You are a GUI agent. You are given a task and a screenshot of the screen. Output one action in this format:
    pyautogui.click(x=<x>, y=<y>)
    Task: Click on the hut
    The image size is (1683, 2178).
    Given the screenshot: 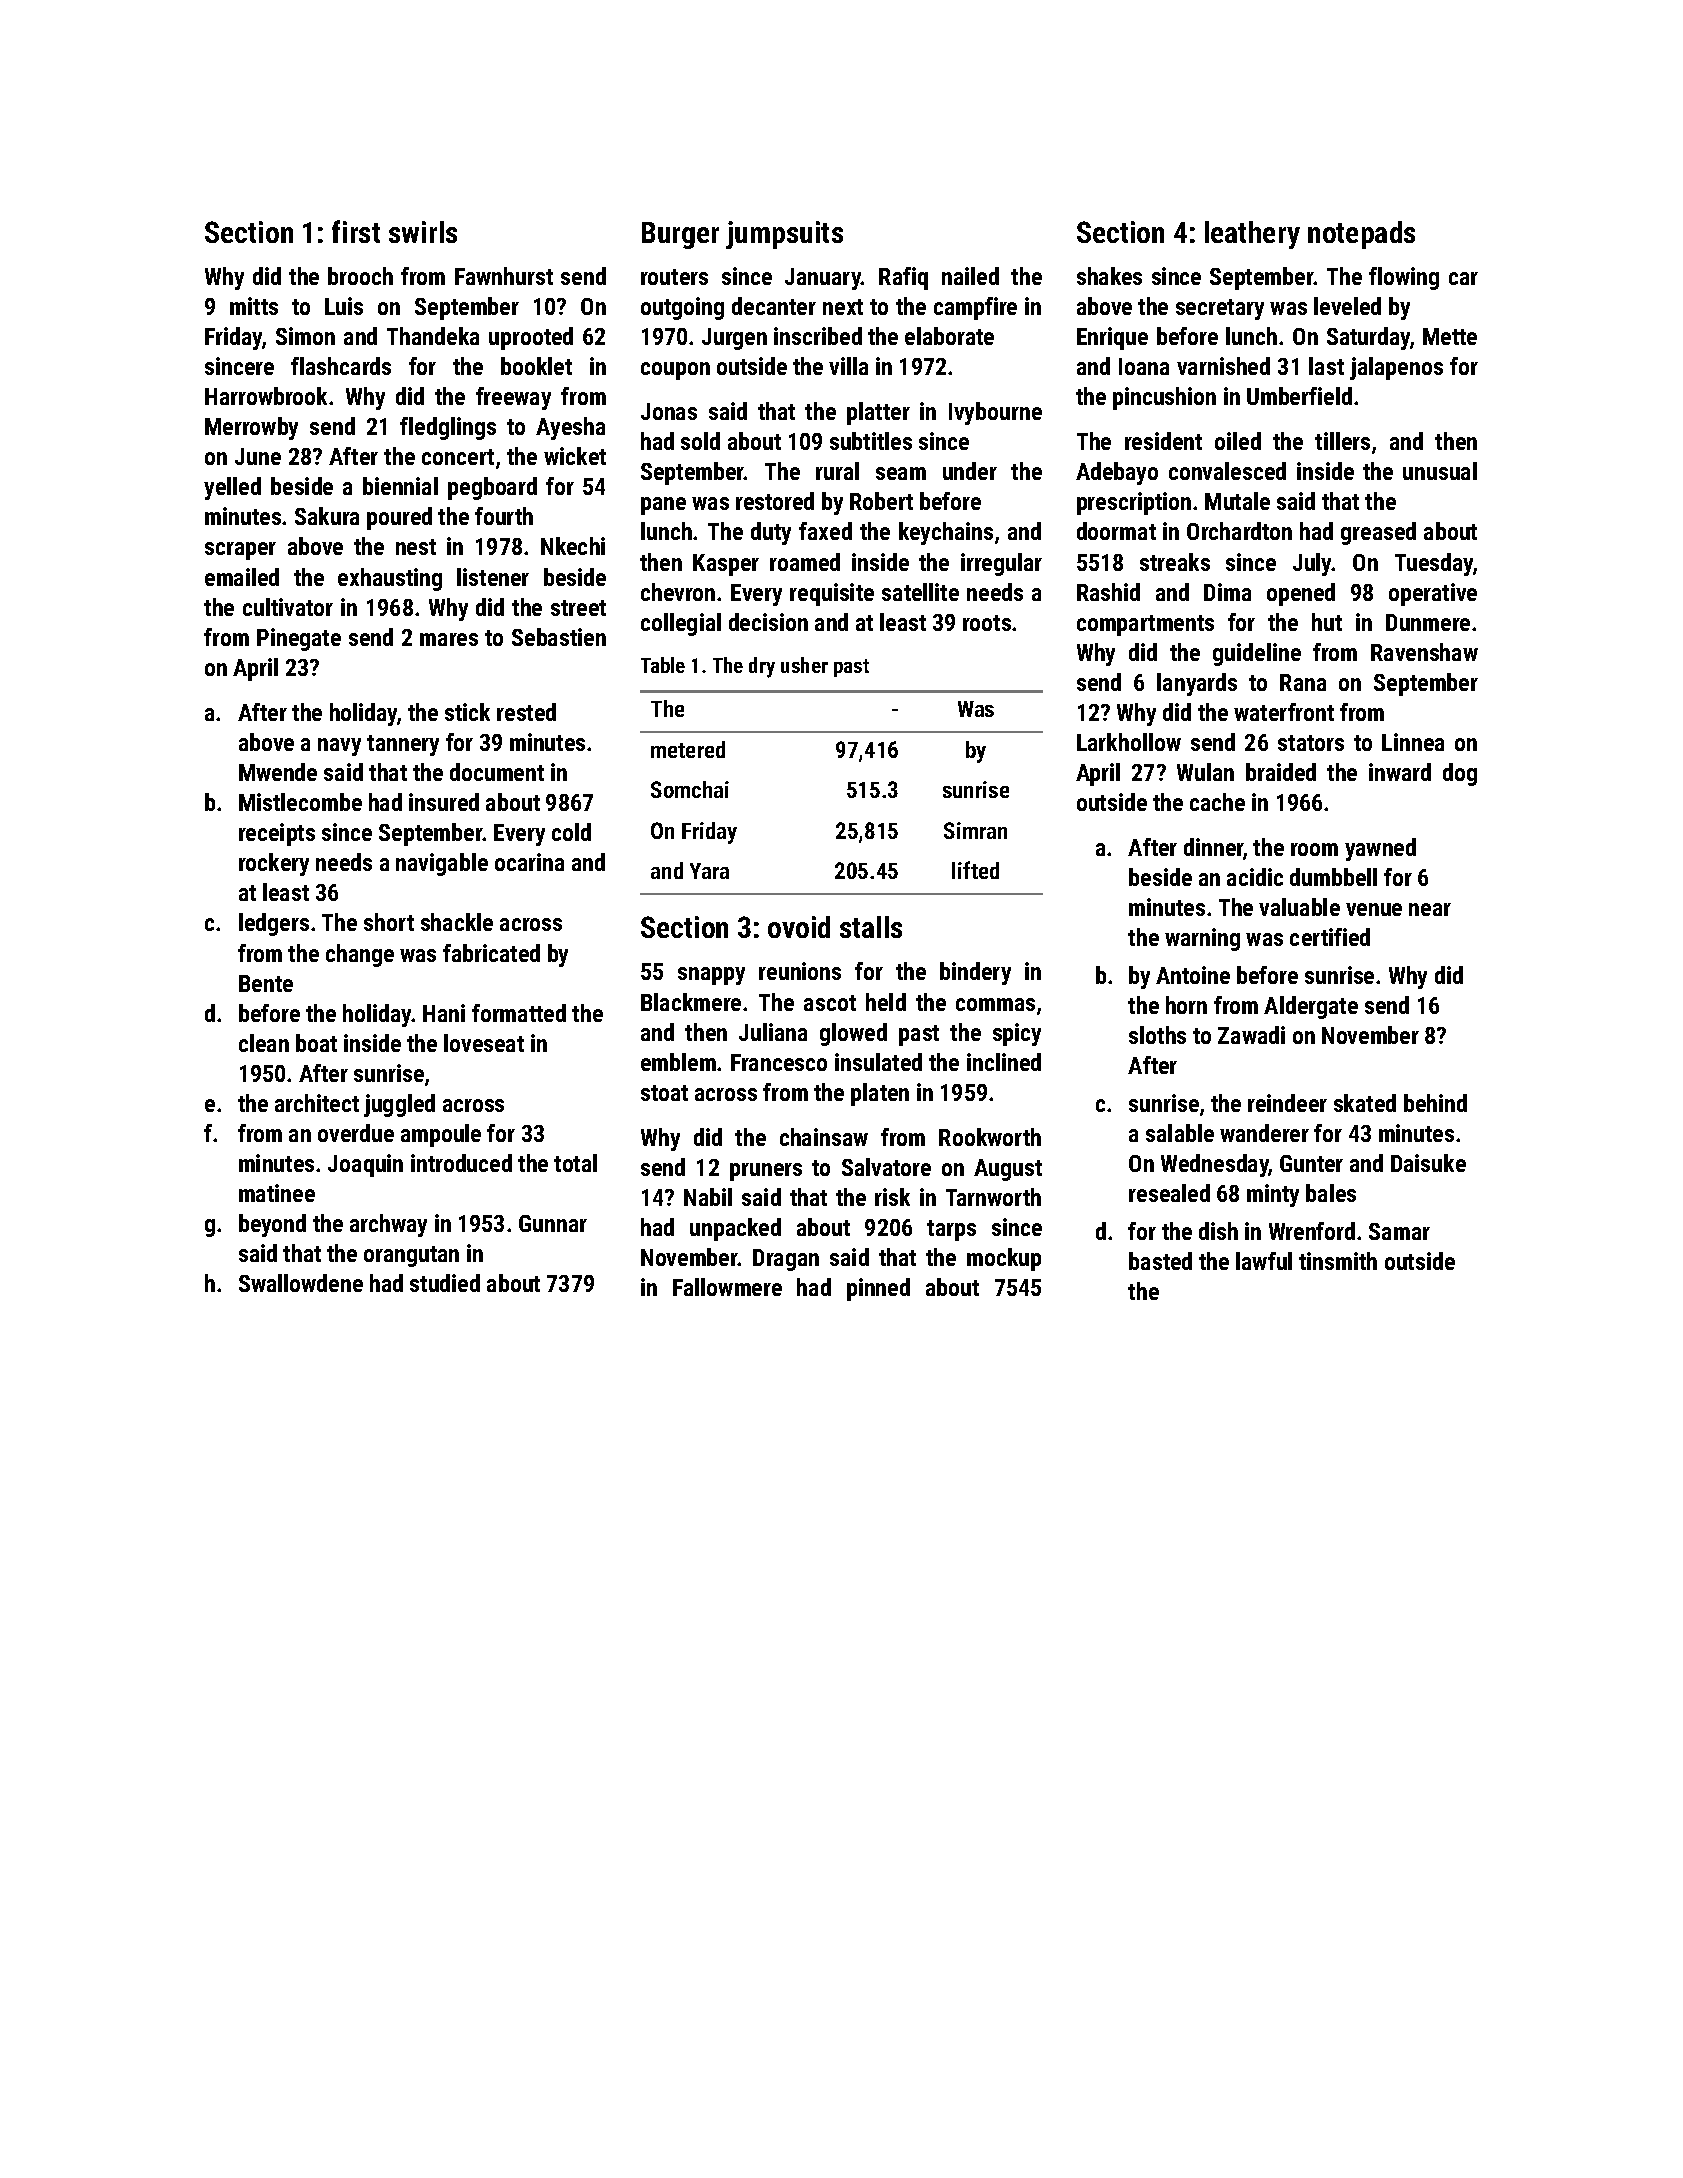 What is the action you would take?
    pyautogui.click(x=1327, y=622)
